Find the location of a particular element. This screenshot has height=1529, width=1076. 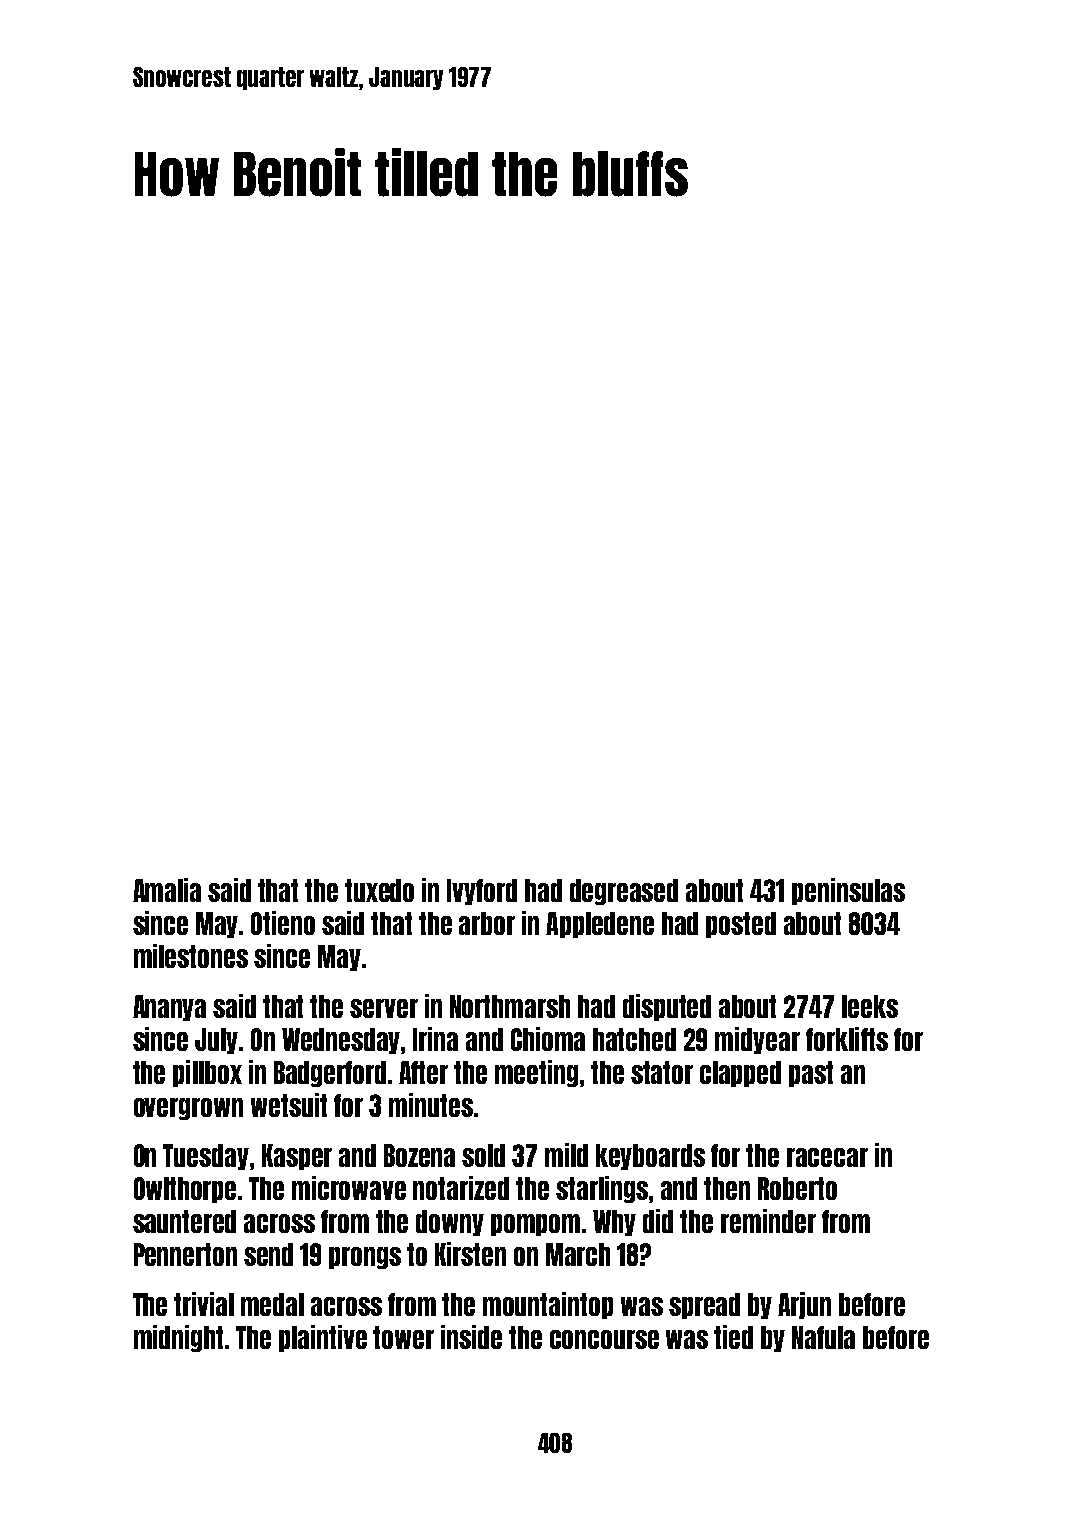

tuxedo is located at coordinates (379, 890).
